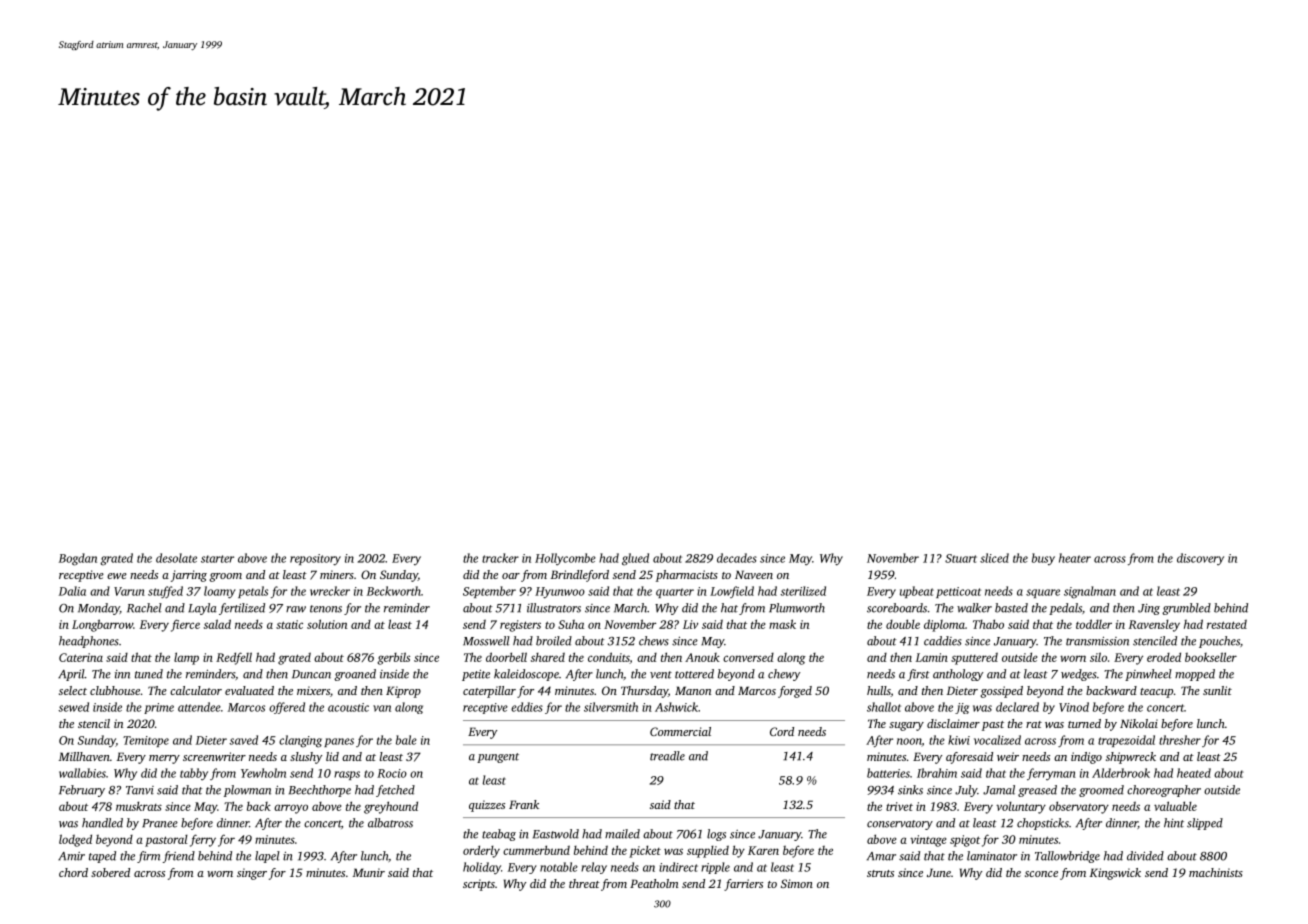 Image resolution: width=1308 pixels, height=924 pixels. I want to click on scripts, so click(479, 885).
